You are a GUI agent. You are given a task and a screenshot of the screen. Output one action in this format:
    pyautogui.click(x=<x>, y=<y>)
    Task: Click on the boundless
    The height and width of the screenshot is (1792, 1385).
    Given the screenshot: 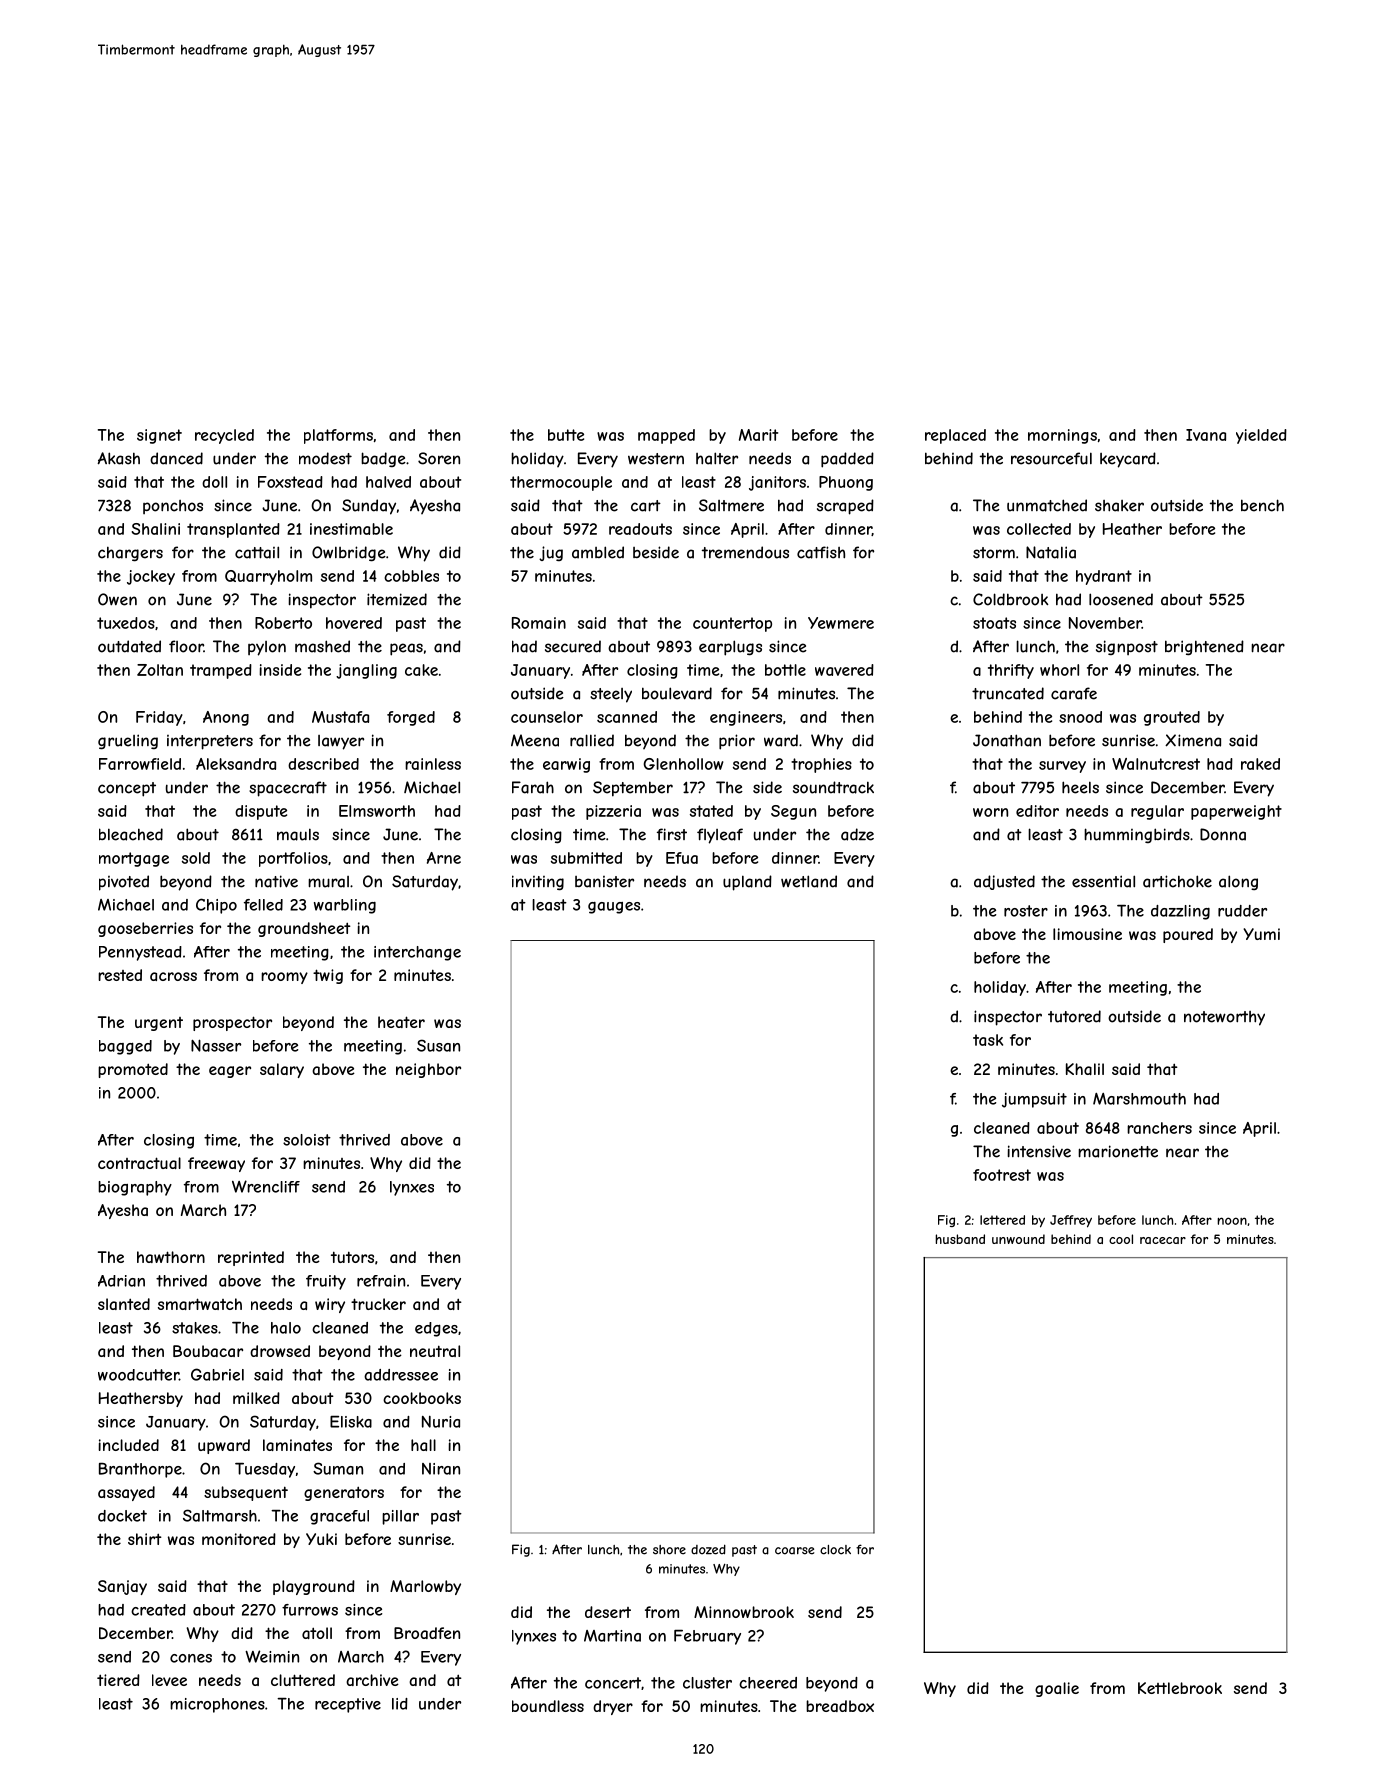 What is the action you would take?
    pyautogui.click(x=548, y=1706)
